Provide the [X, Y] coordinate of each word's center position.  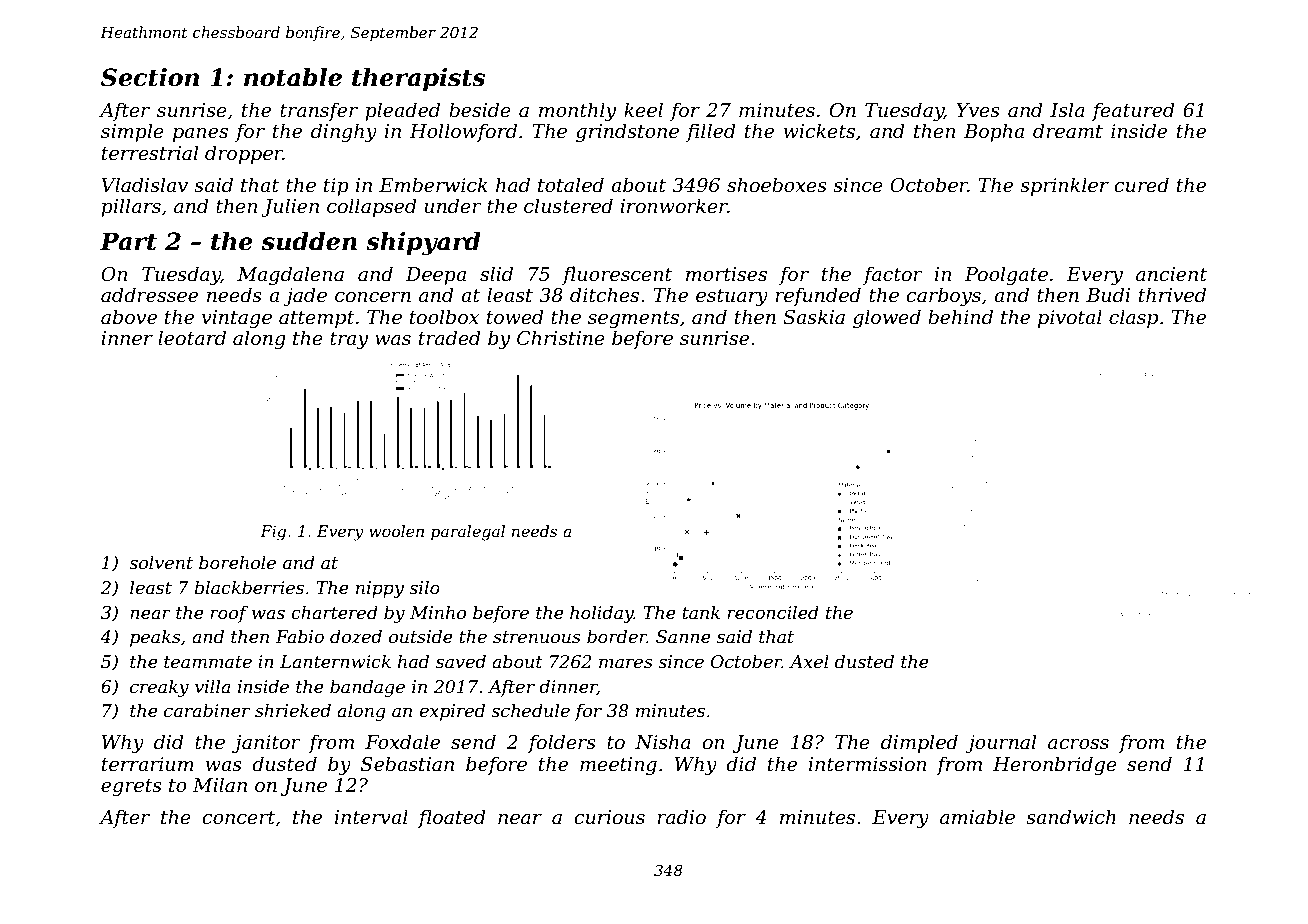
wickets [819, 131]
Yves [978, 110]
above [129, 317]
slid [496, 274]
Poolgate [1006, 275]
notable [293, 77]
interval [371, 817]
